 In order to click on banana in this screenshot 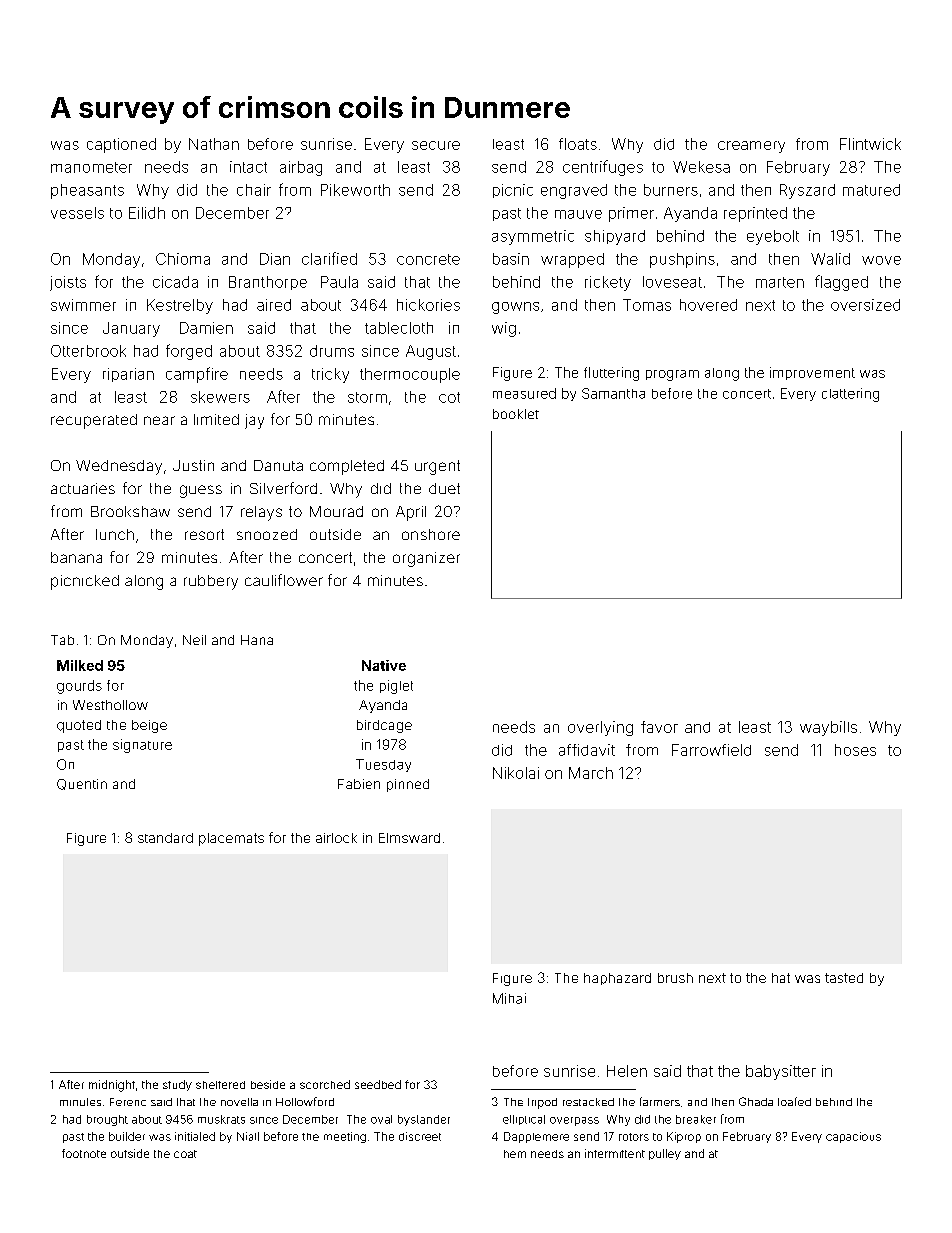, I will do `click(76, 557)`.
